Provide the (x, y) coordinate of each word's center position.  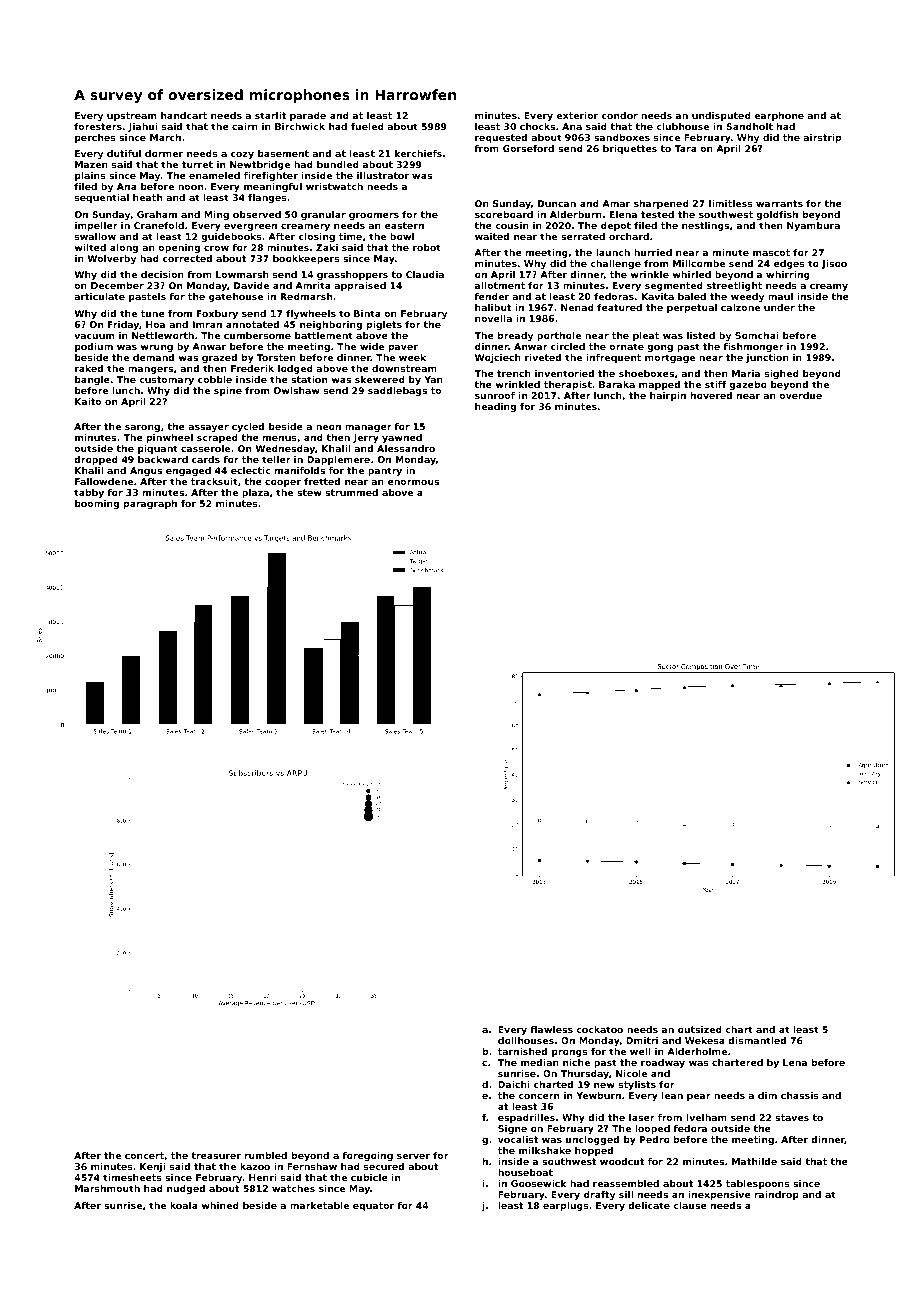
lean (672, 1095)
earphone (779, 116)
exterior (577, 115)
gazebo (748, 385)
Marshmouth (107, 1188)
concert (144, 1155)
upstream (131, 116)
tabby (89, 493)
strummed (351, 492)
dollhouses (526, 1040)
